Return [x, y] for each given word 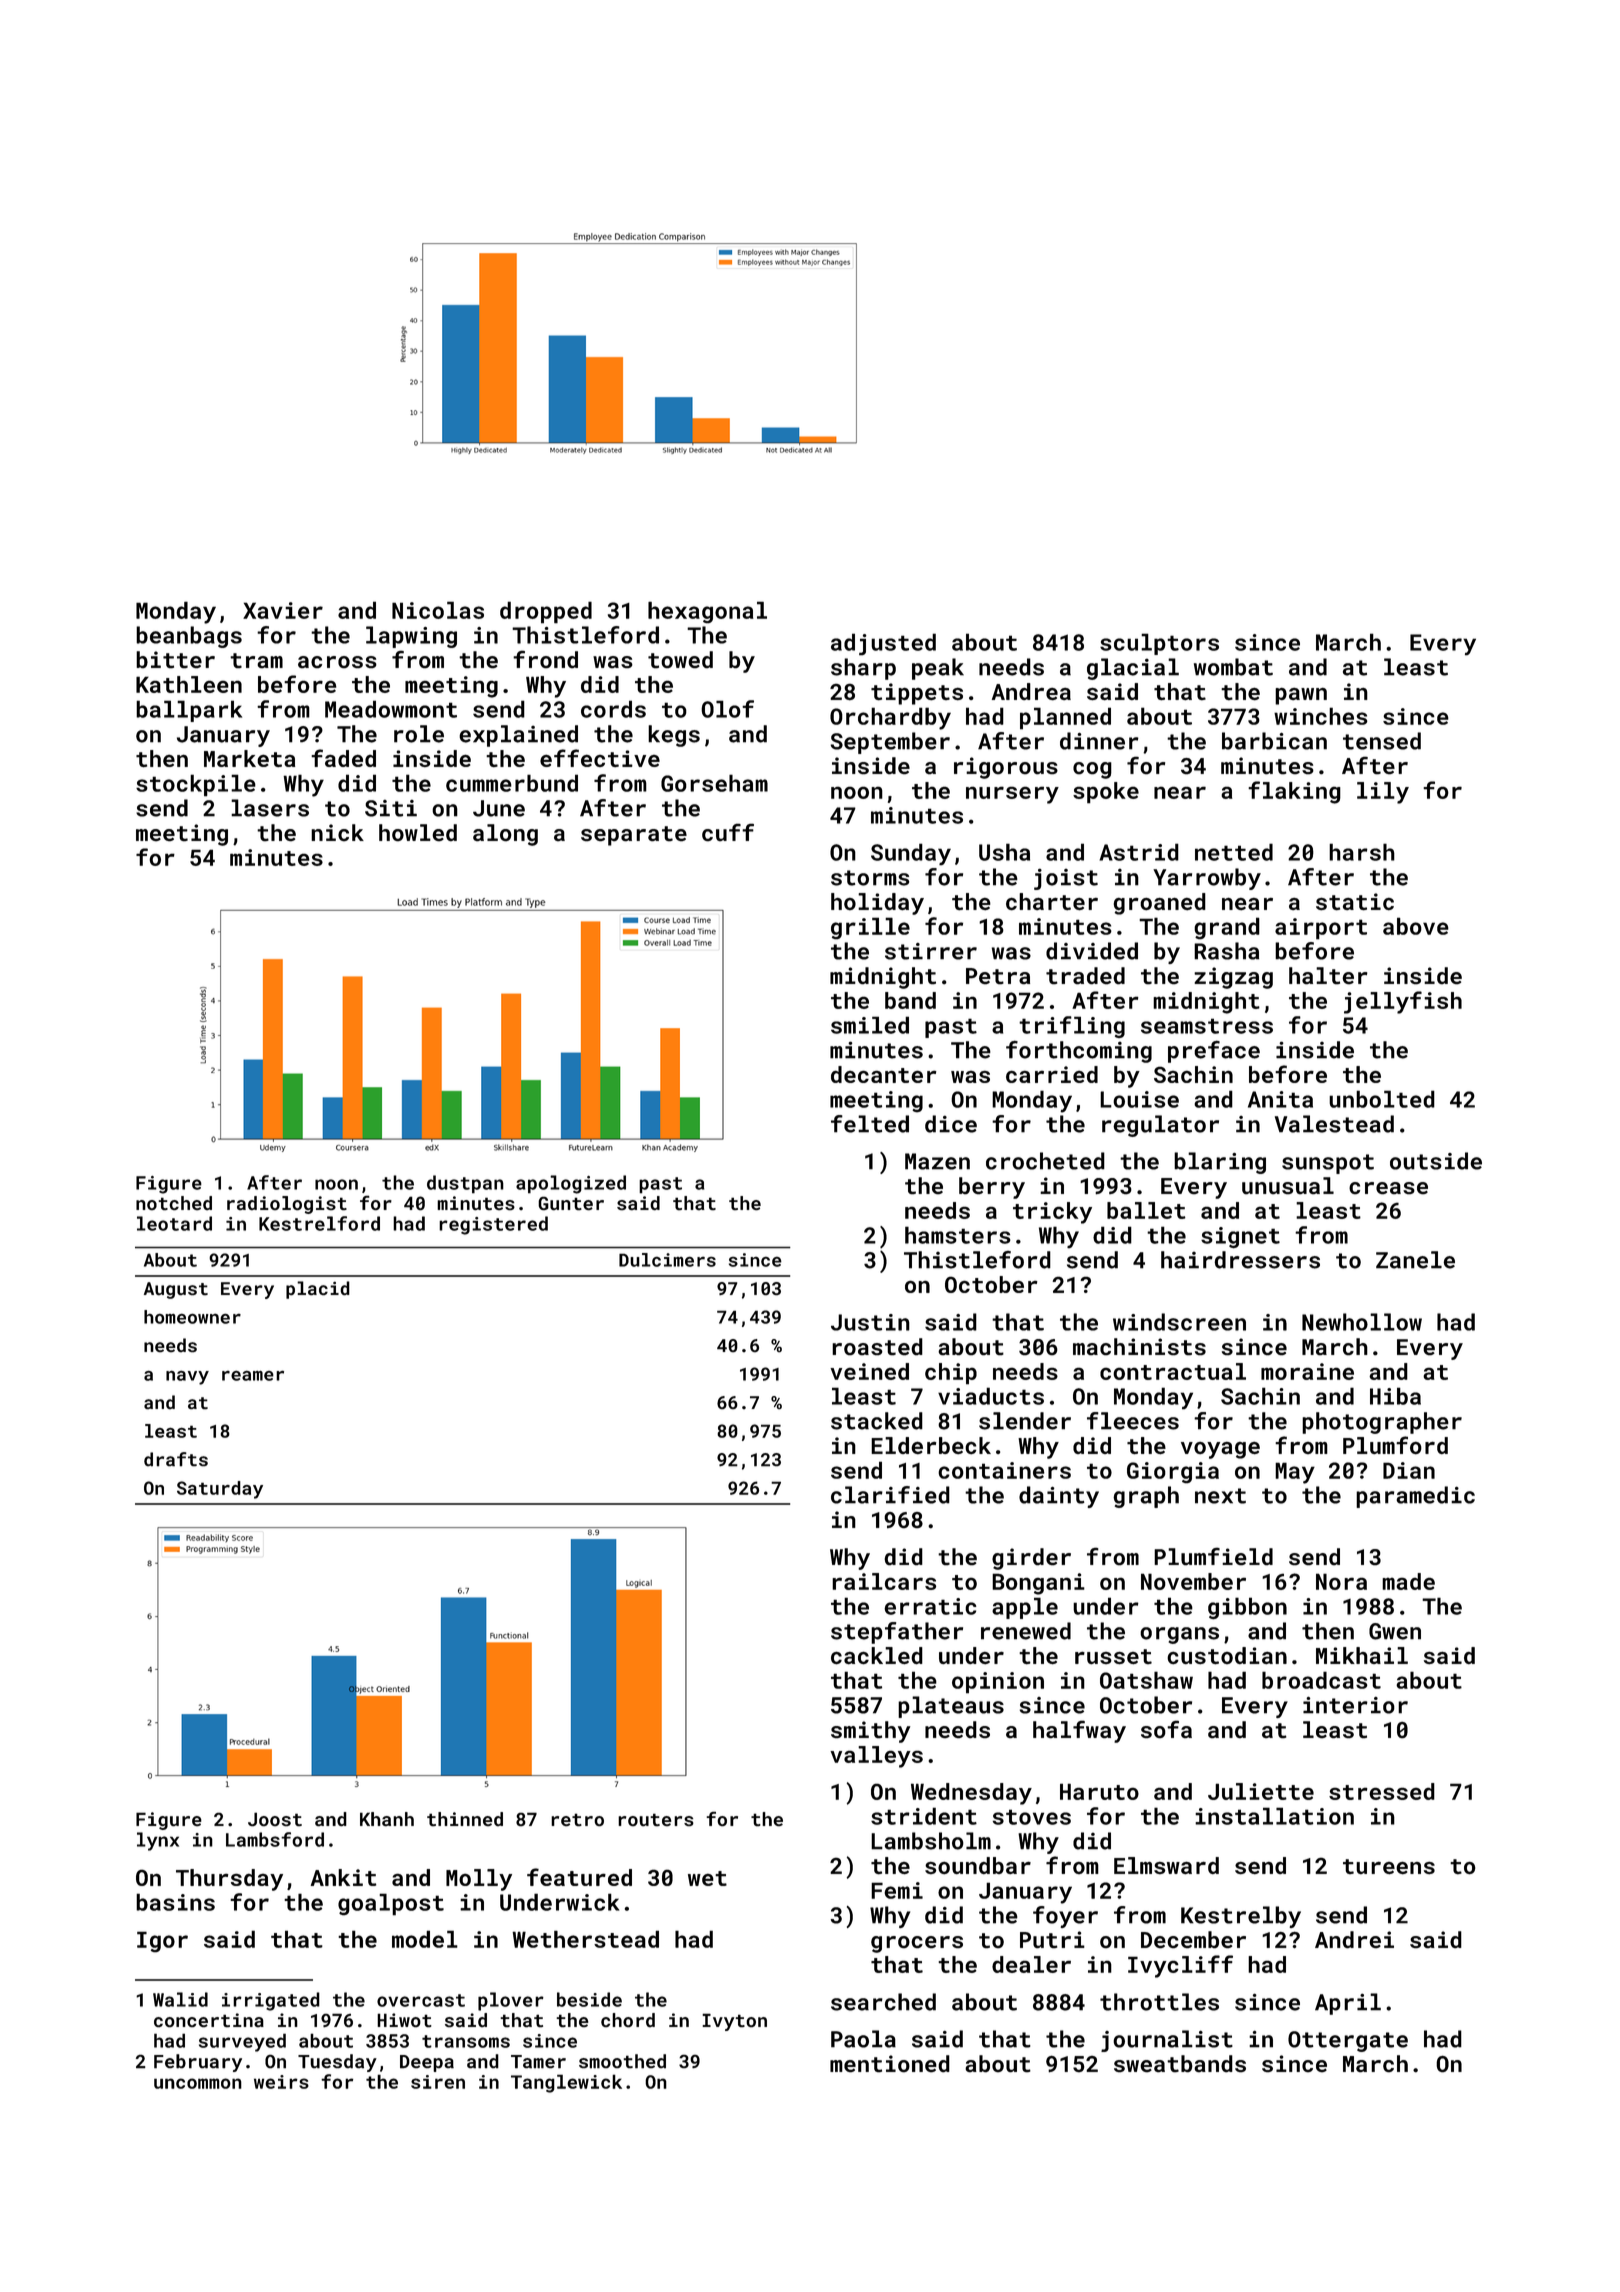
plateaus [951, 1707]
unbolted [1382, 1099]
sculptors [1159, 644]
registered [493, 1225]
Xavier [283, 610]
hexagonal [707, 612]
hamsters [958, 1235]
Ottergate [1348, 2041]
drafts [176, 1459]
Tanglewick [566, 2083]
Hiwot [404, 2020]
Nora [1341, 1581]
